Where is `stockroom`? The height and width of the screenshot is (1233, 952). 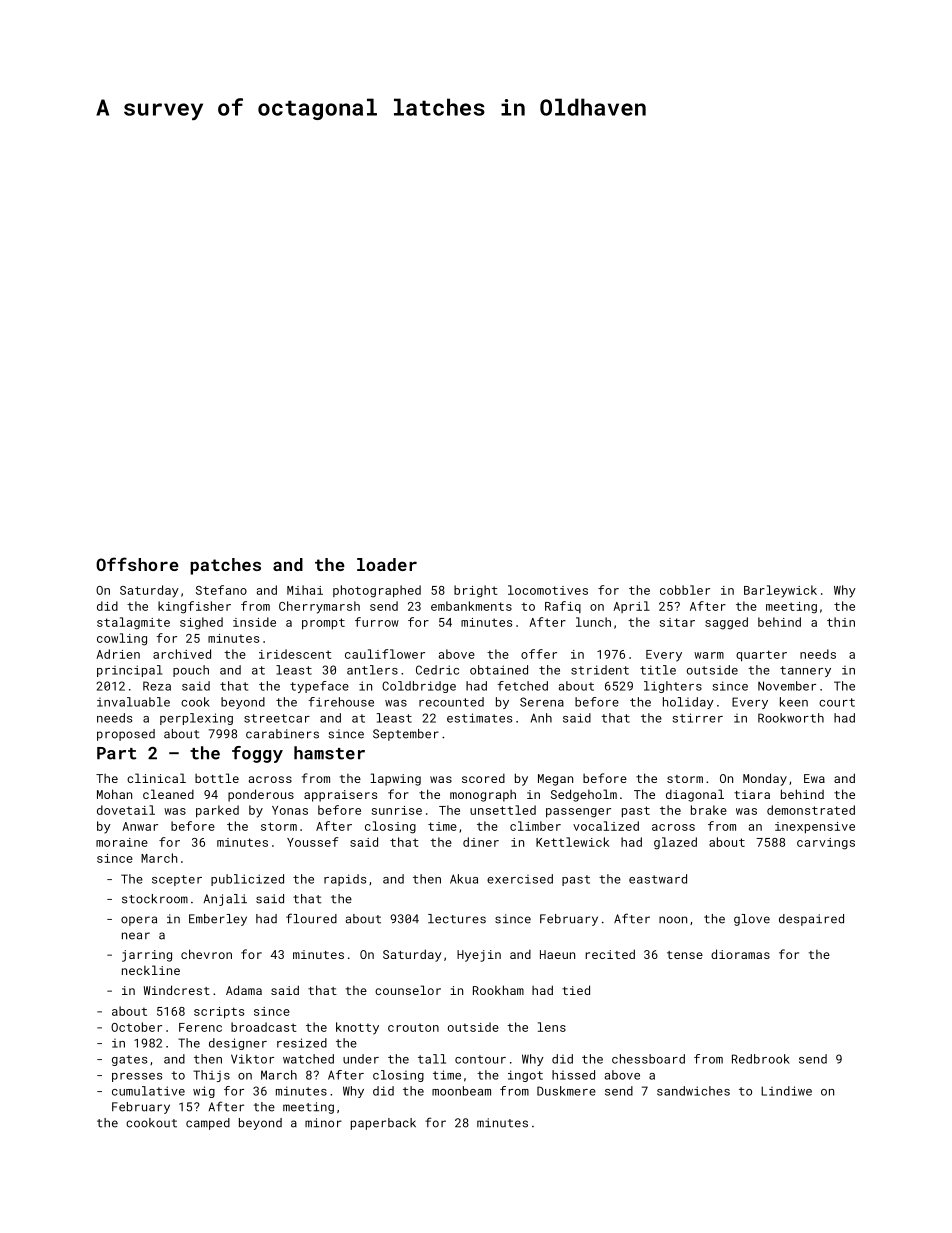 stockroom is located at coordinates (155, 899).
